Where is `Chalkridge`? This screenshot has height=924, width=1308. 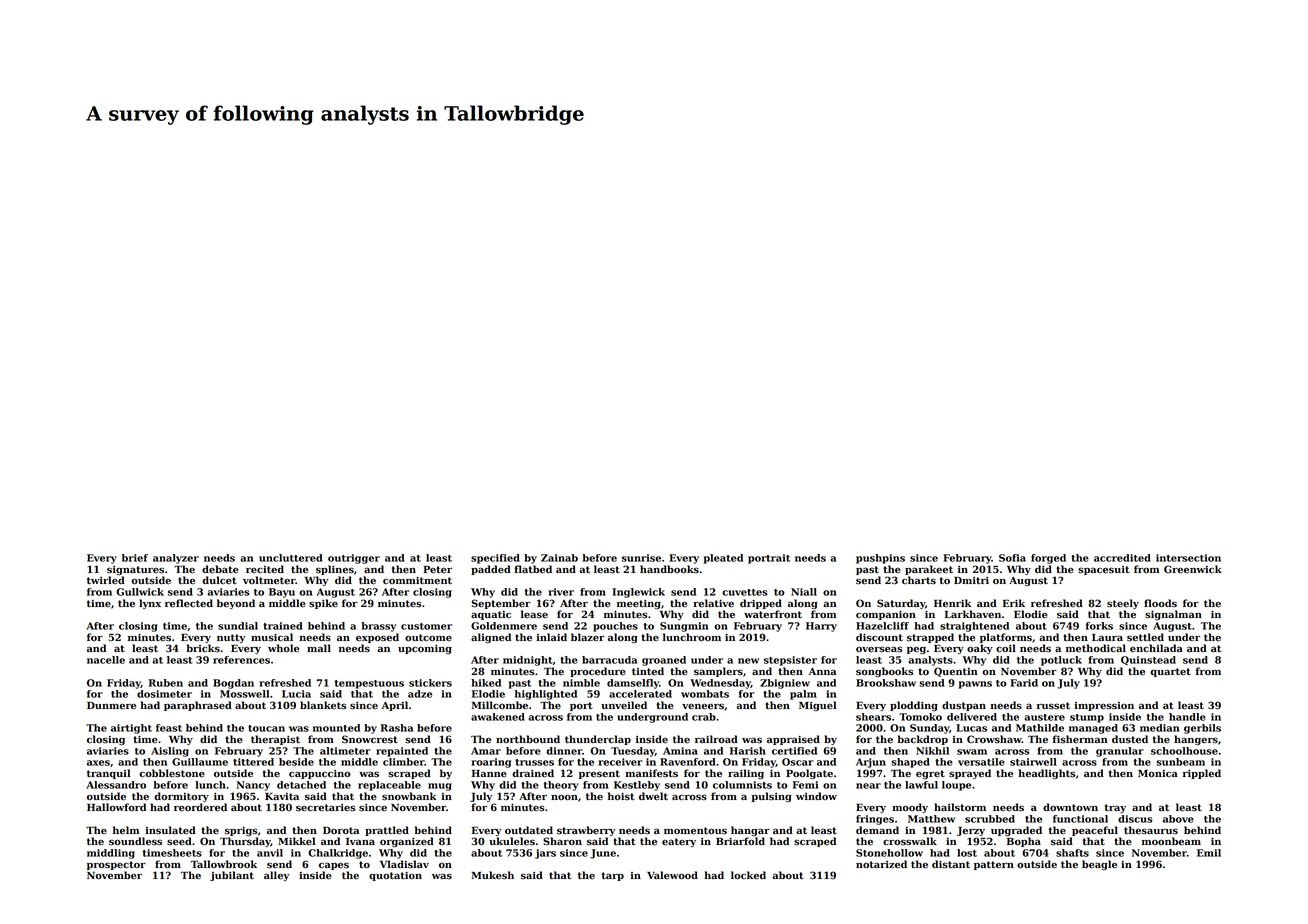 Chalkridge is located at coordinates (338, 854).
